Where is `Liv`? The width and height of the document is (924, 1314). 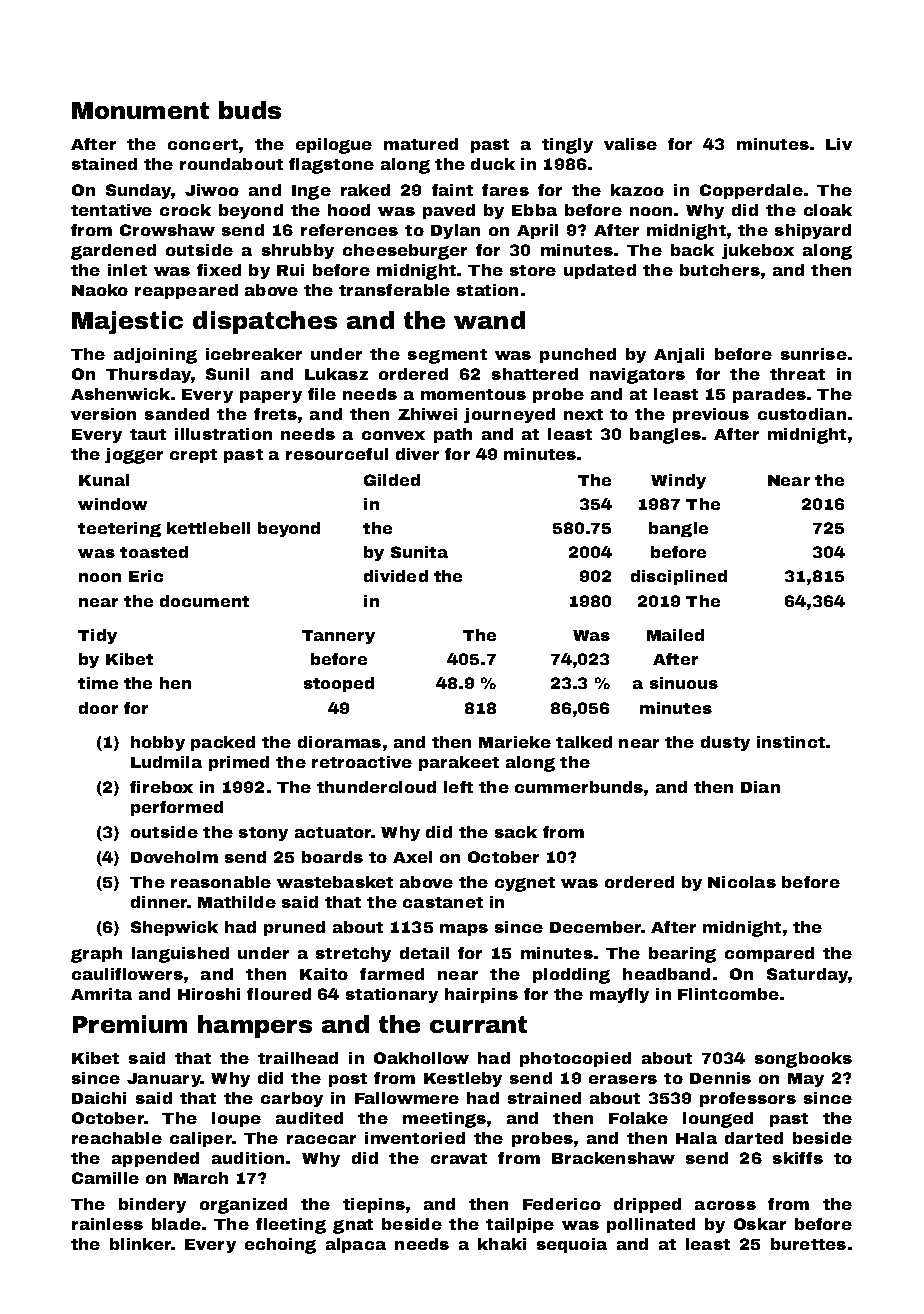 Liv is located at coordinates (839, 144).
